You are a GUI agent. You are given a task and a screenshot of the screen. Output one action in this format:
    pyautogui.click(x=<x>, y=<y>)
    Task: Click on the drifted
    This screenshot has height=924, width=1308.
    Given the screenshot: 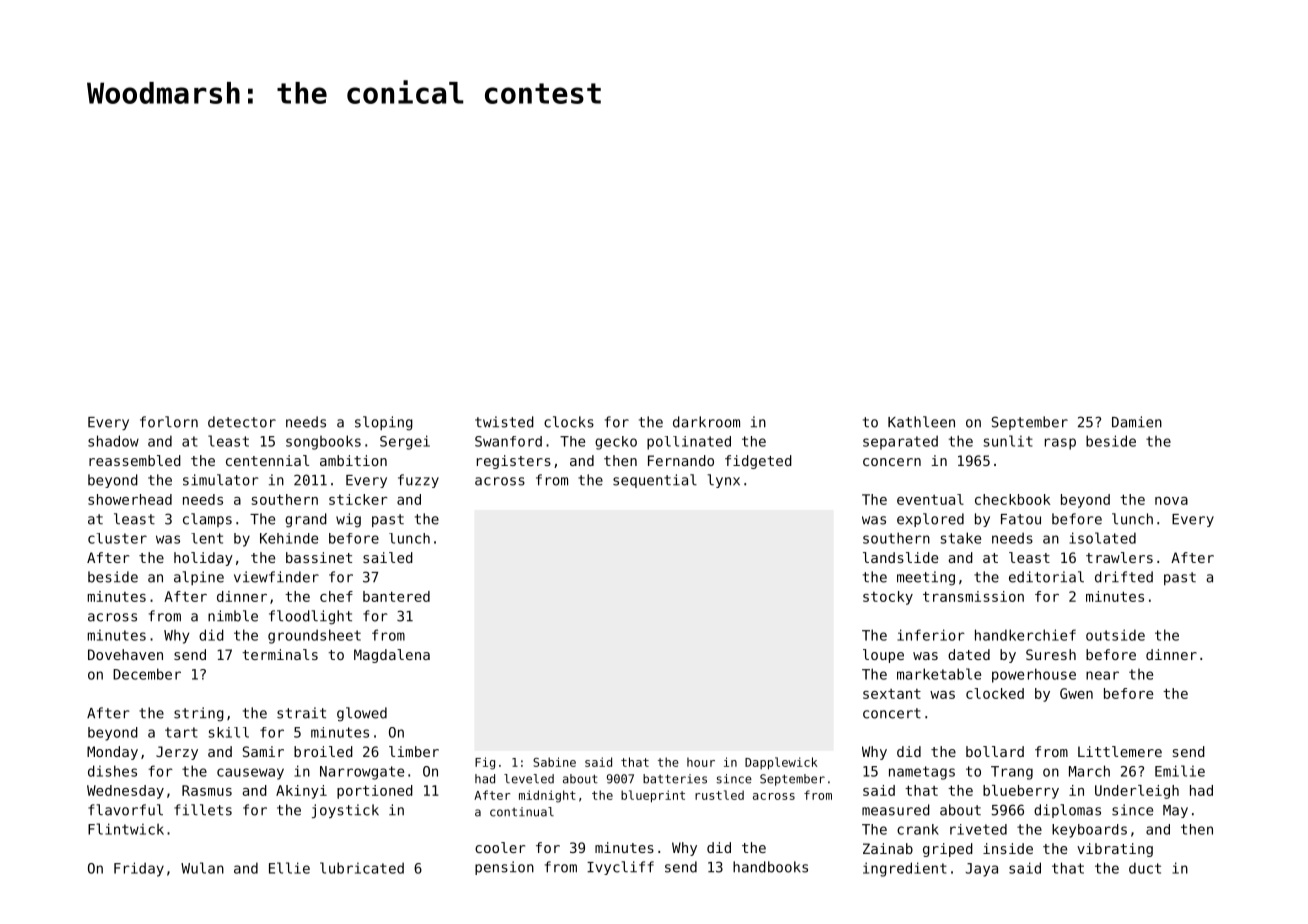 What is the action you would take?
    pyautogui.click(x=1124, y=577)
